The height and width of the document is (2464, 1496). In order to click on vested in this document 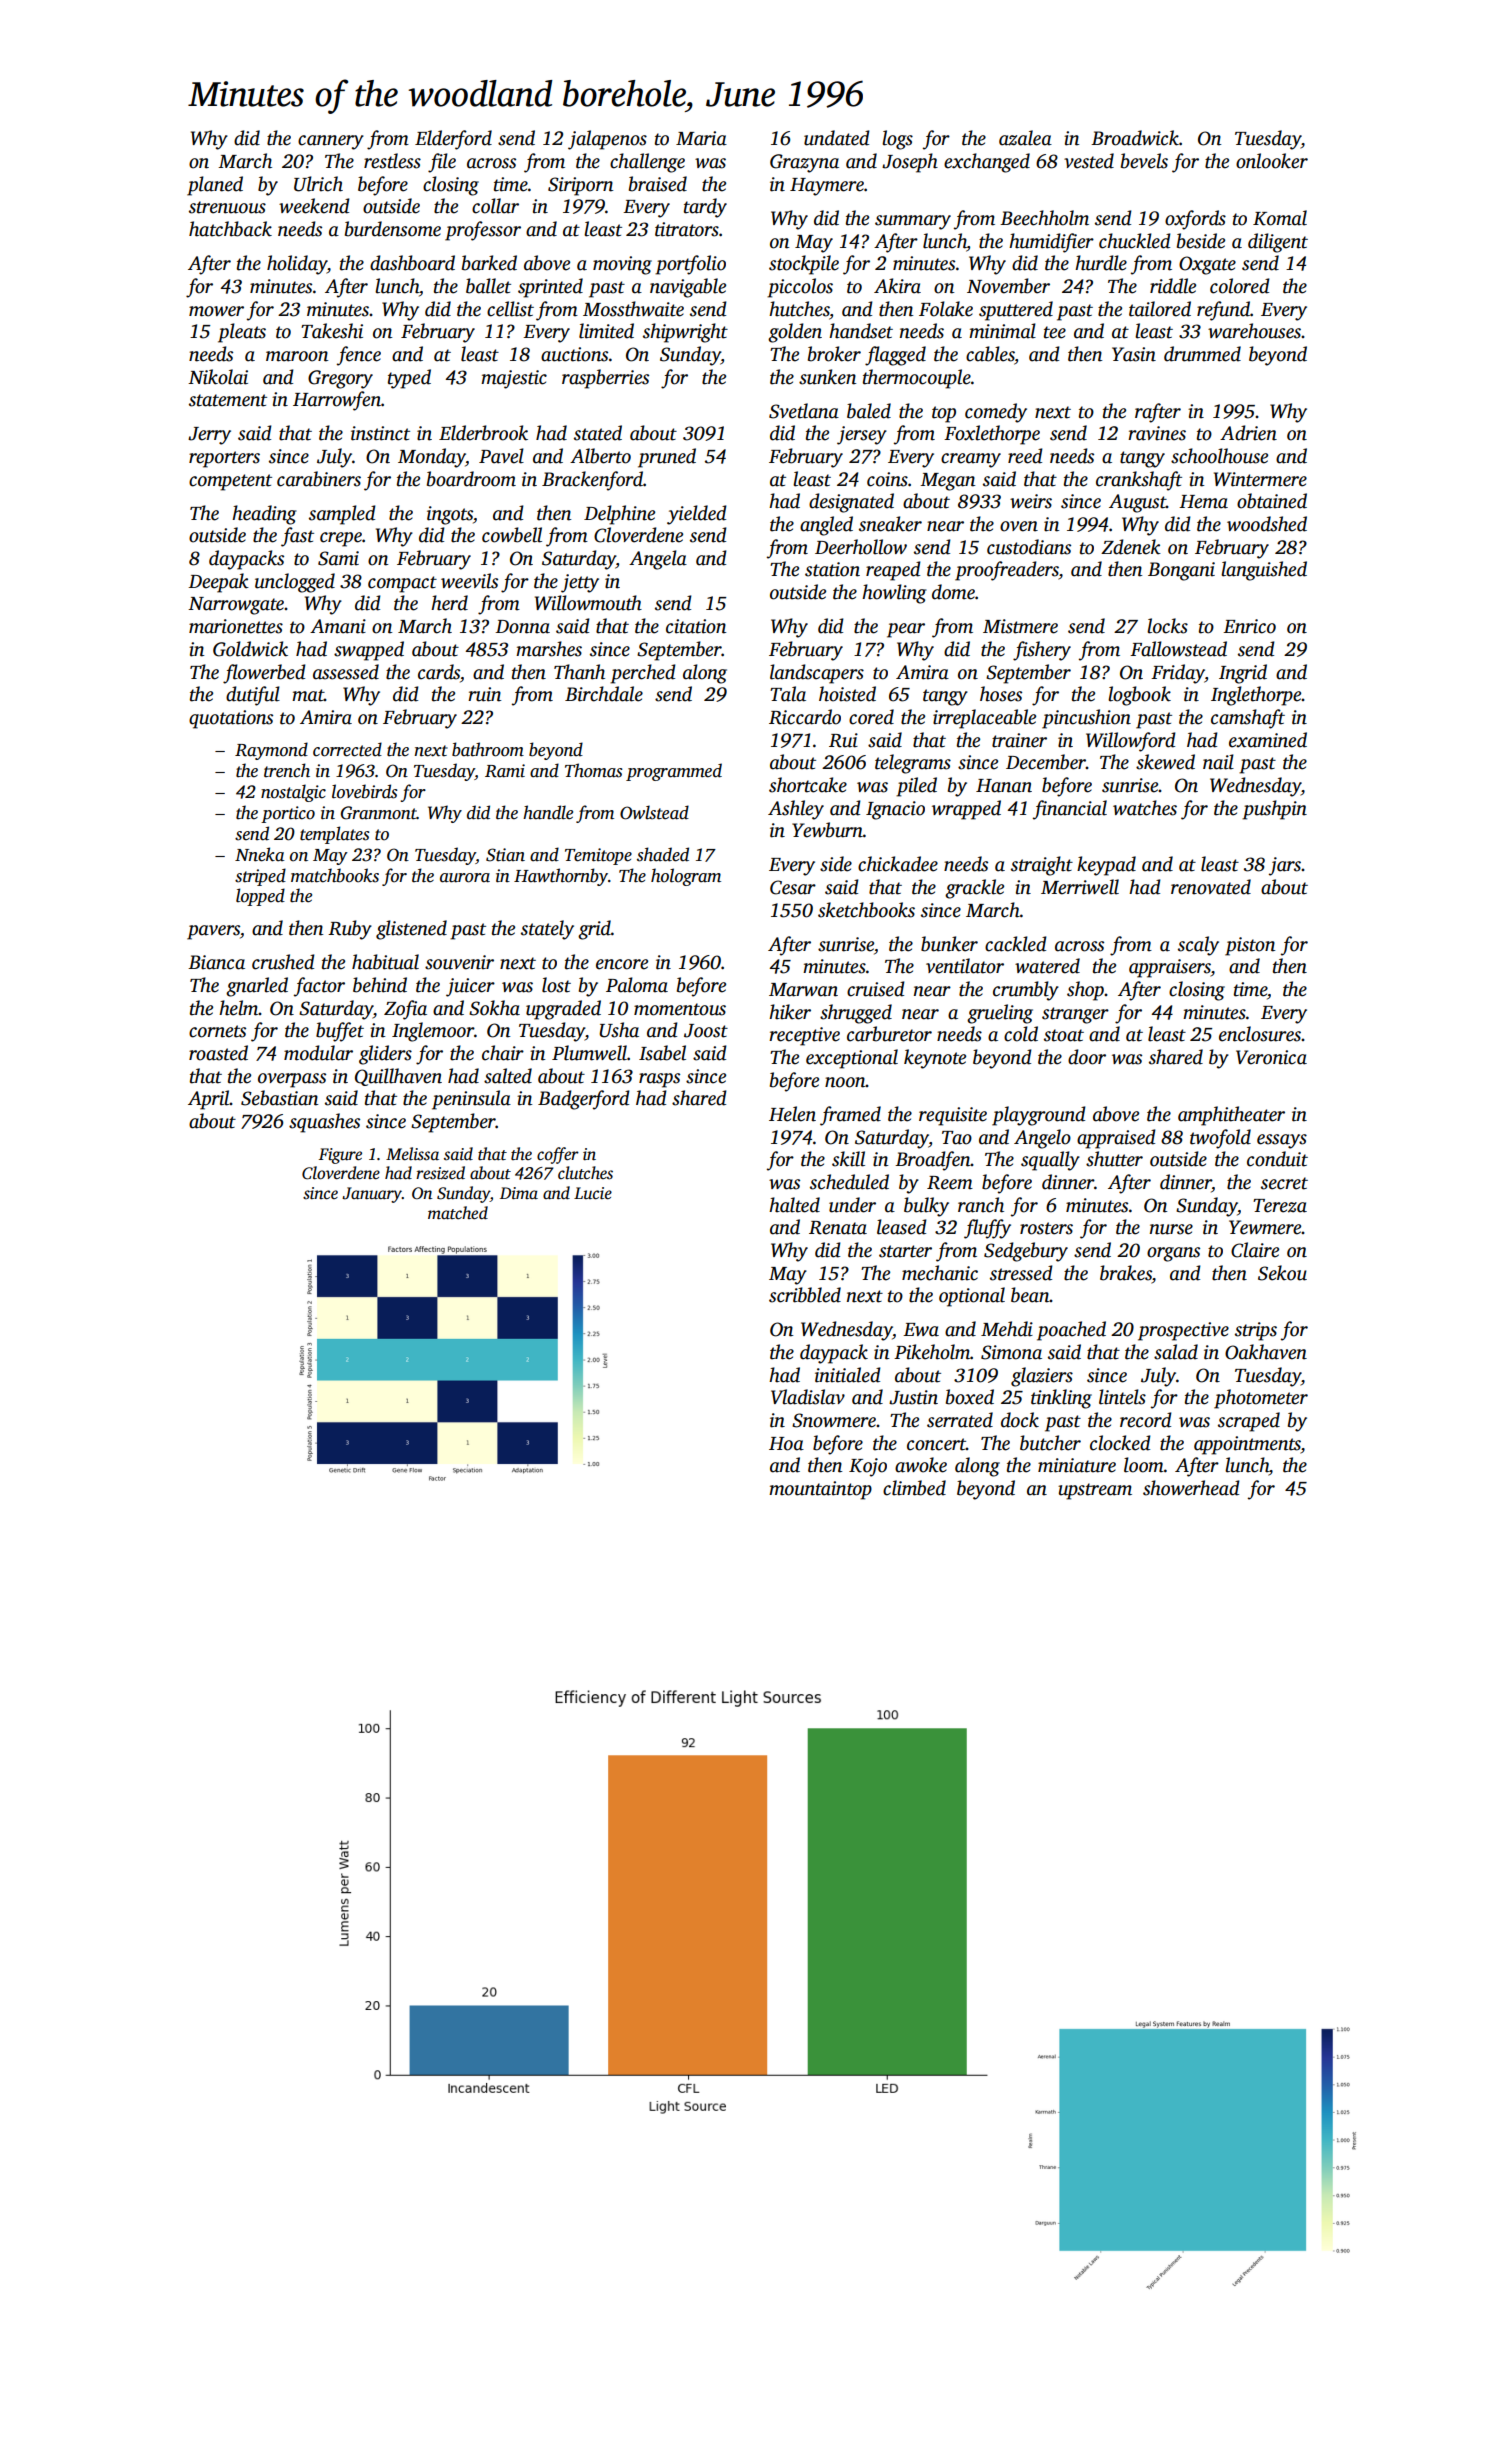, I will do `click(1089, 161)`.
